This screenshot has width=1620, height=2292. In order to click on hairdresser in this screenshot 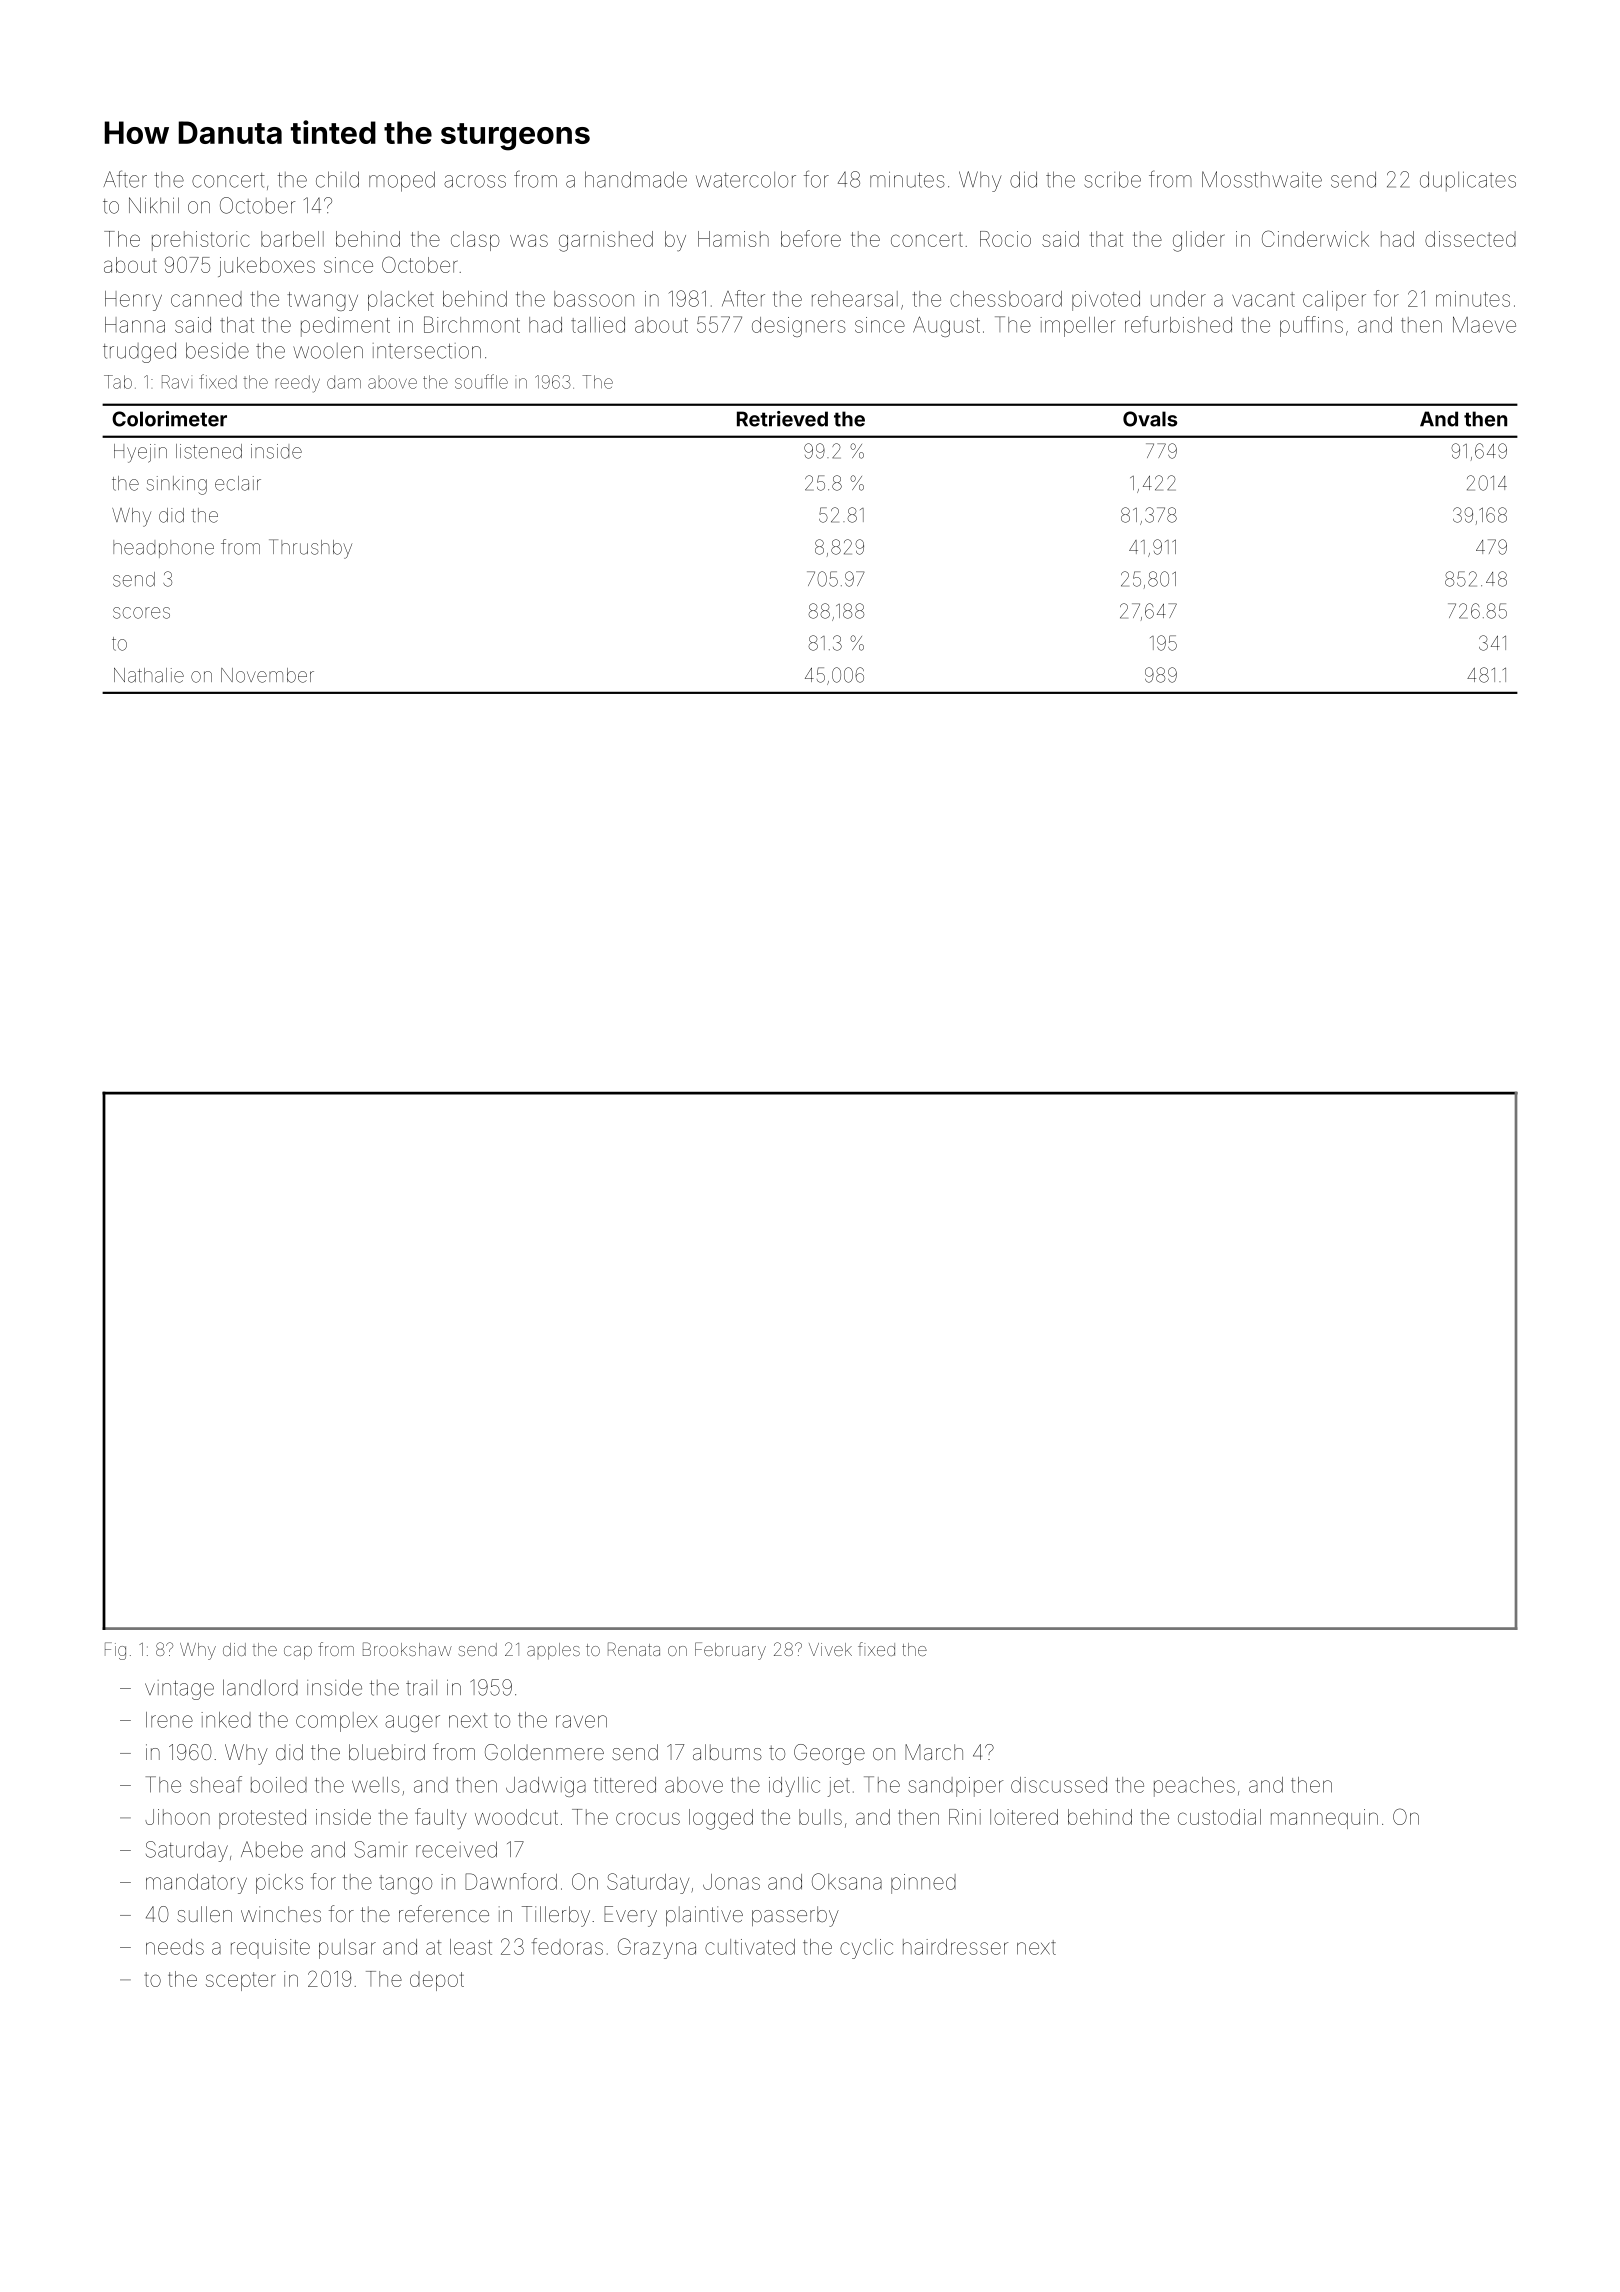, I will do `click(955, 1947)`.
